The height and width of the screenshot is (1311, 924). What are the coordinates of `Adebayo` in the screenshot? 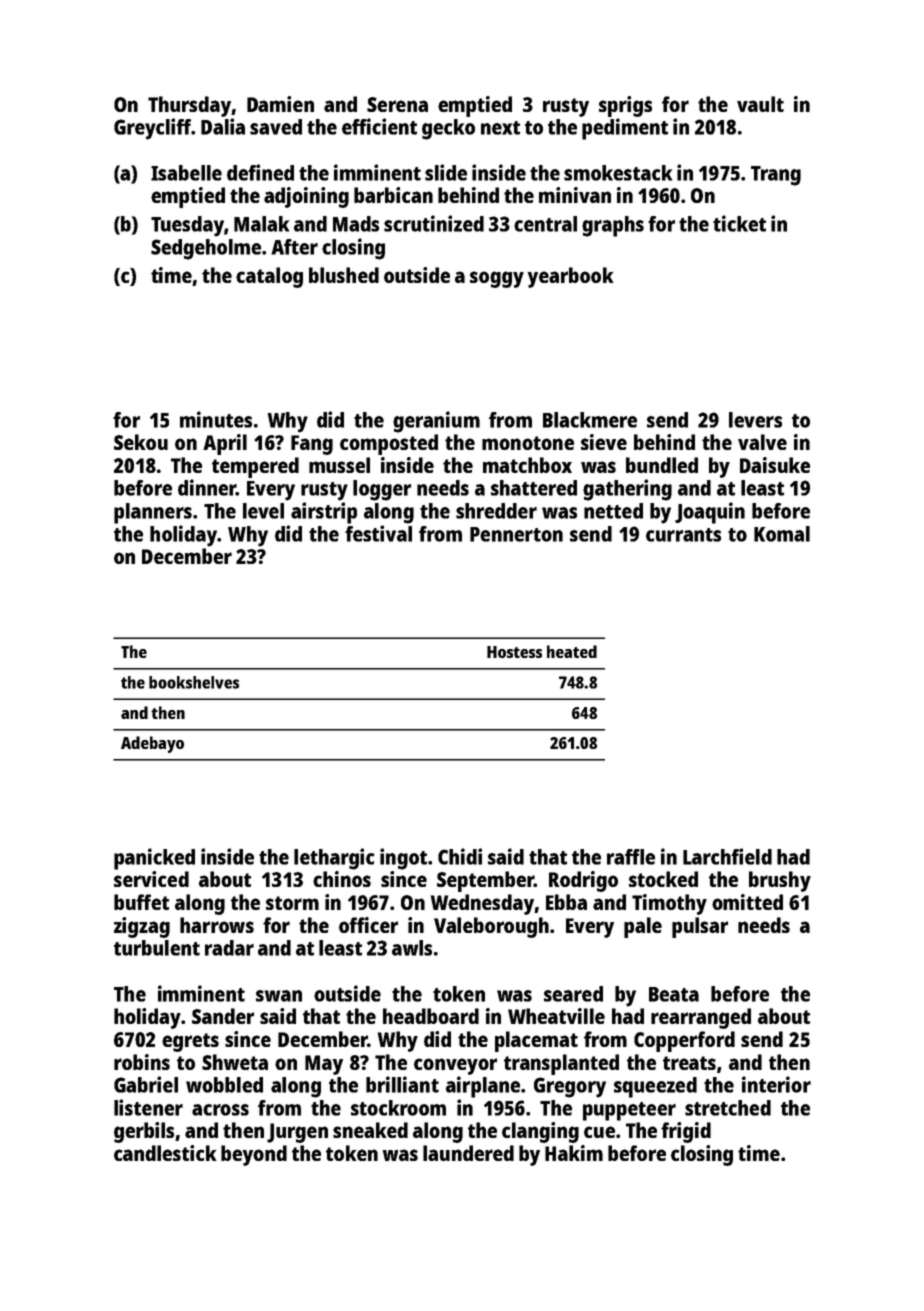 It's located at (152, 744).
